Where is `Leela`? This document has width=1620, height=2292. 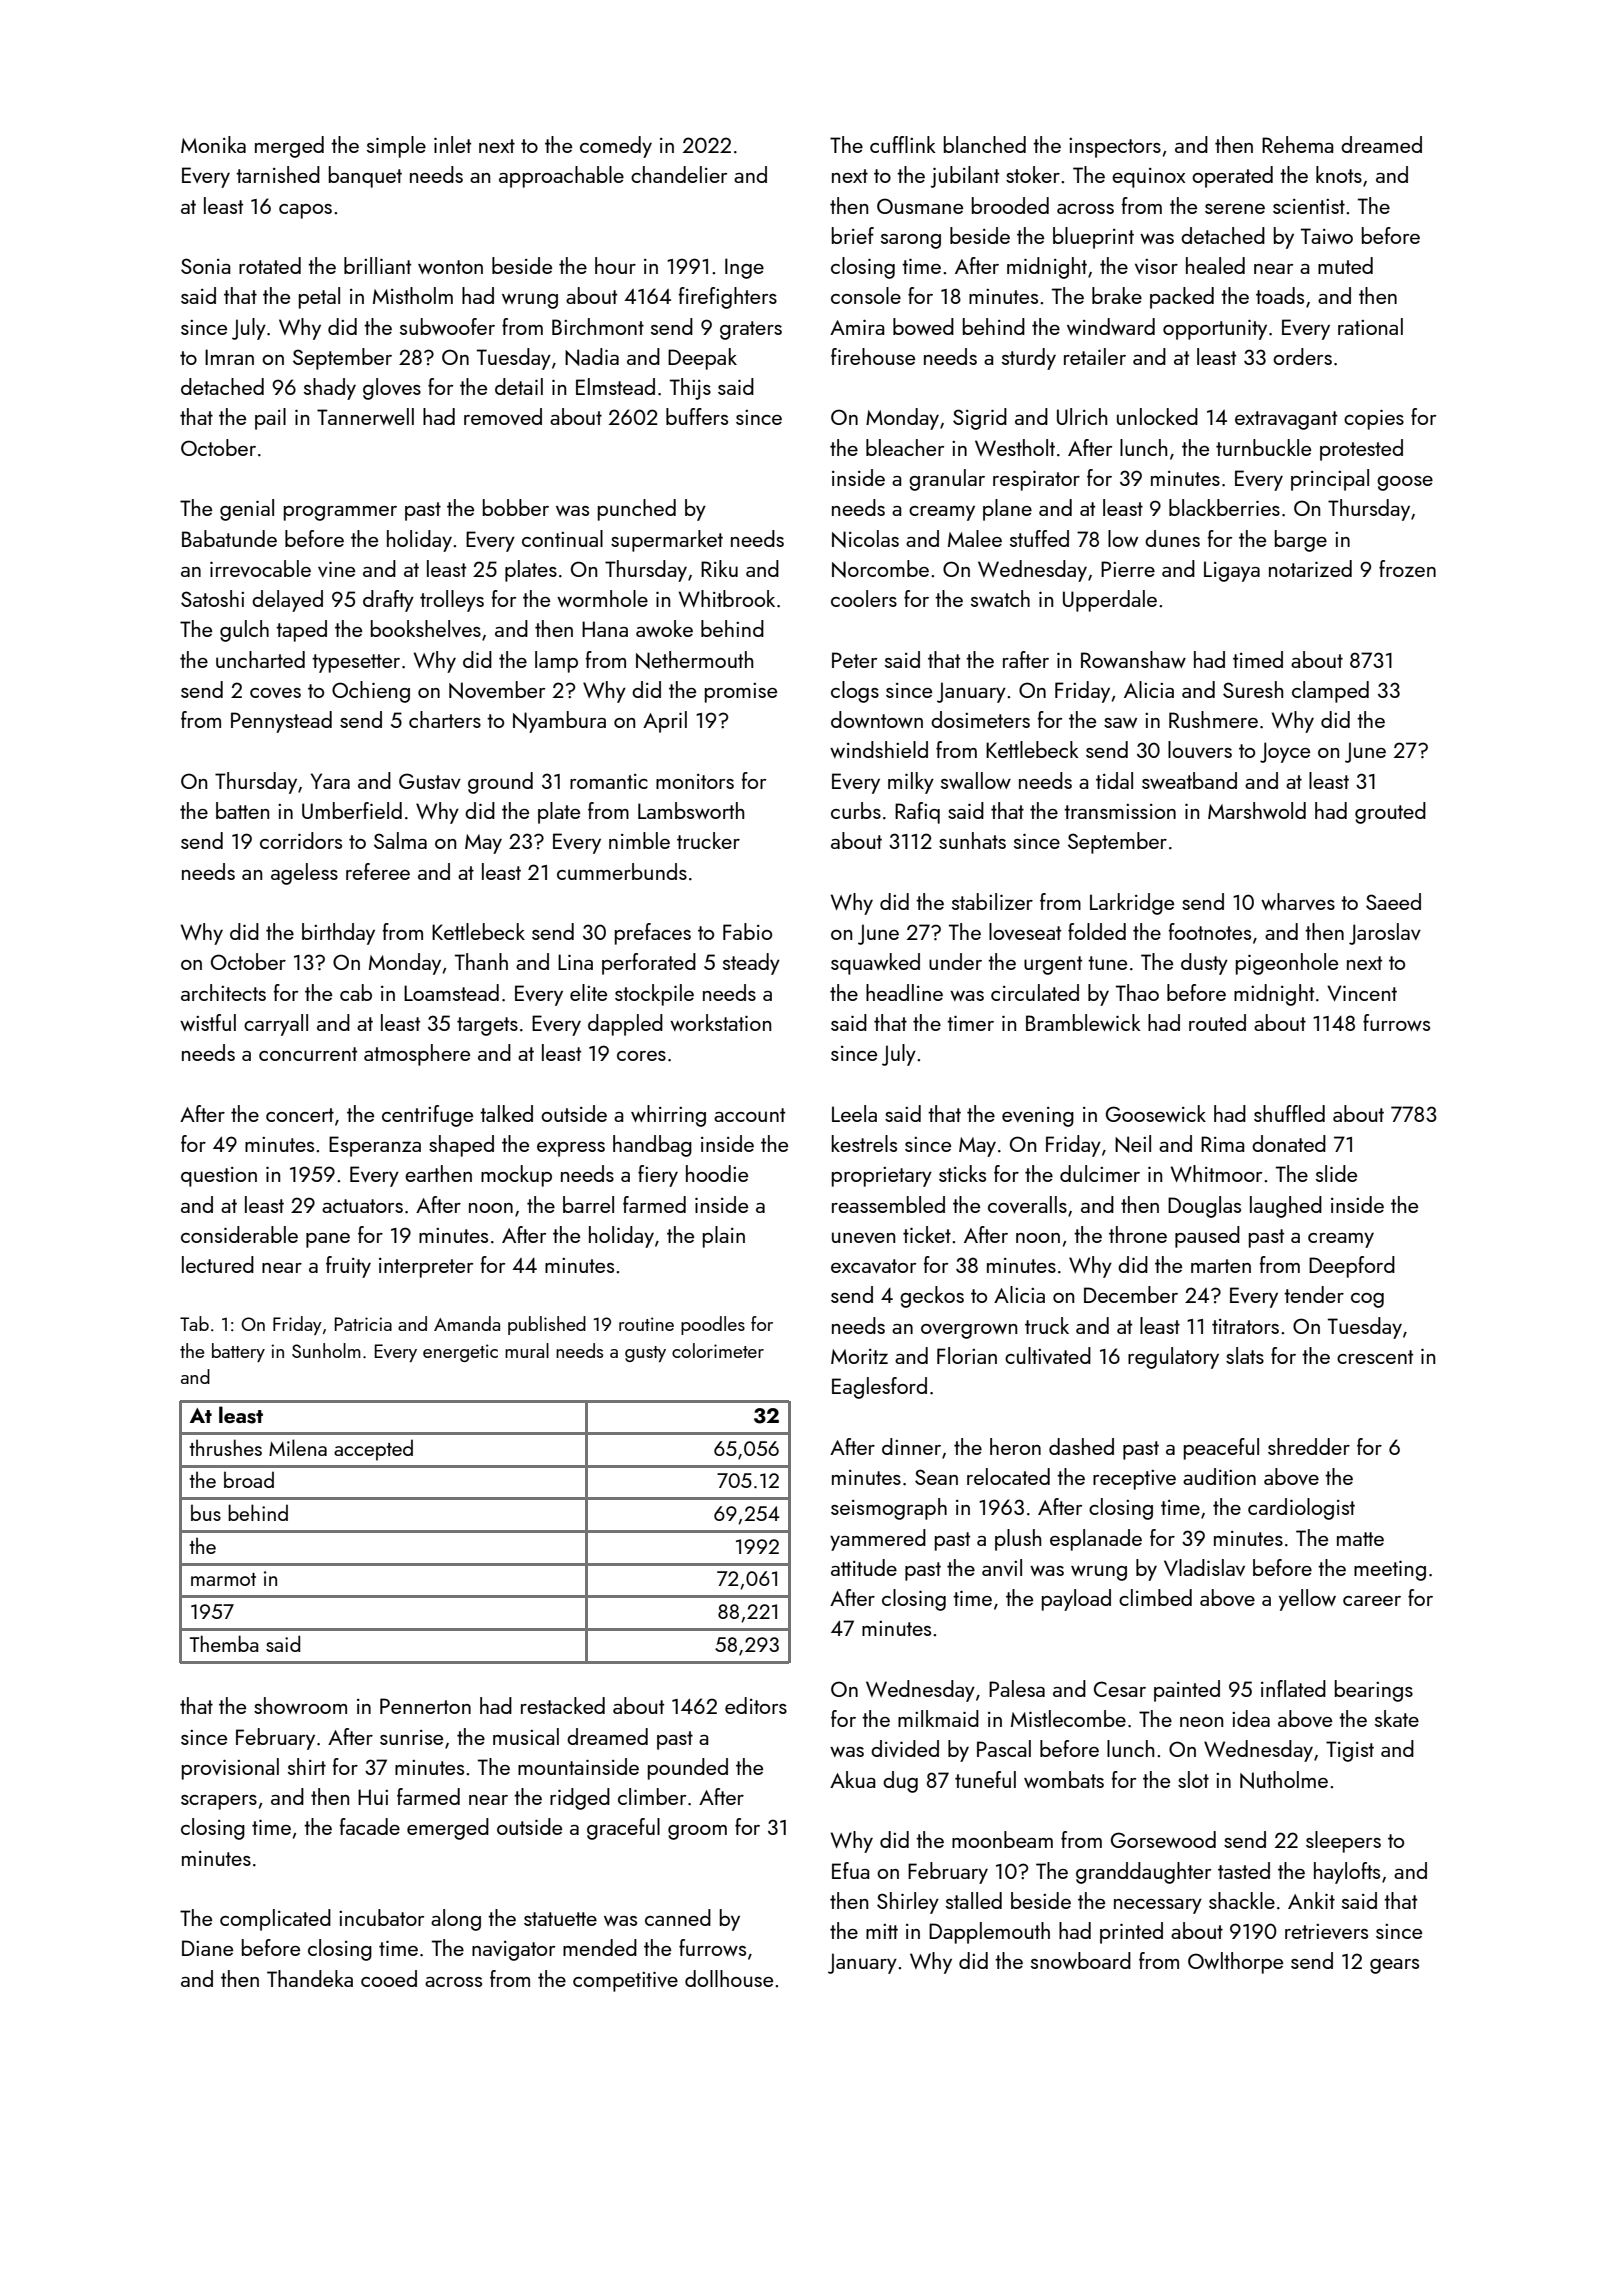 Leela is located at coordinates (854, 1113).
